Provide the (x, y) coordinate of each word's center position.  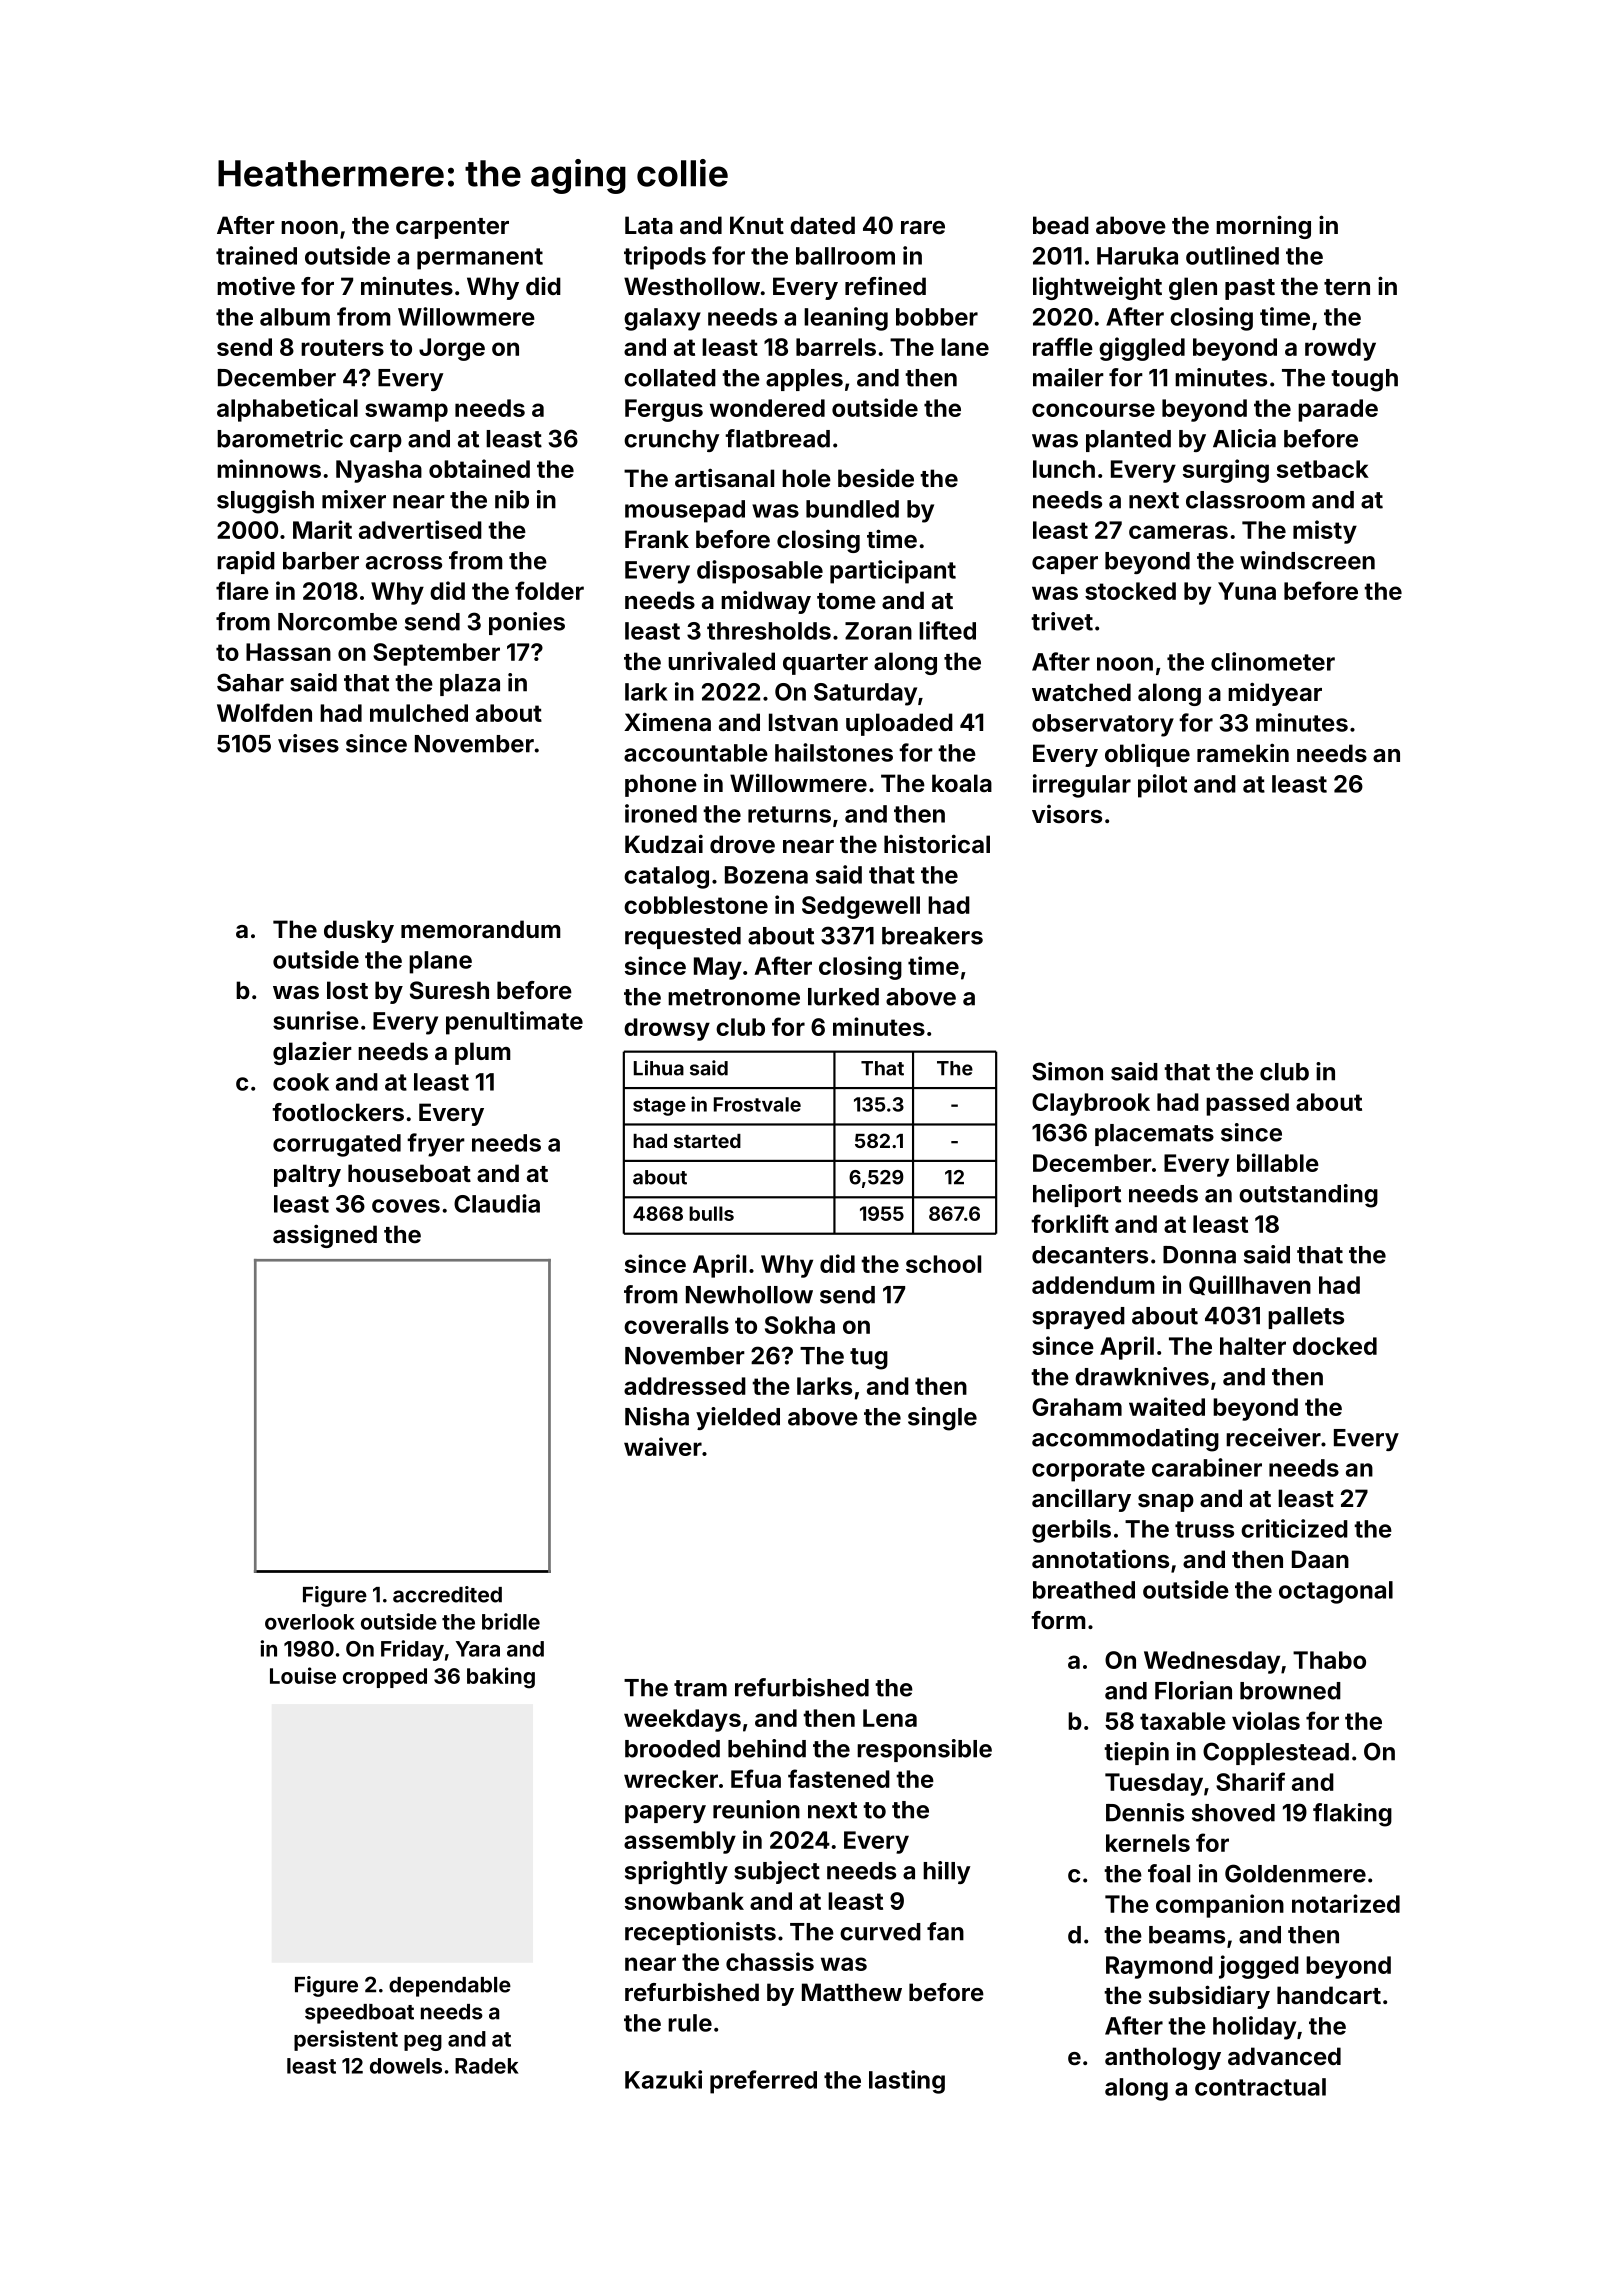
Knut (757, 225)
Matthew (852, 1992)
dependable (450, 1987)
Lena (890, 1718)
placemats (1154, 1135)
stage (659, 1107)
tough (1364, 380)
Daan (1320, 1559)
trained (256, 255)
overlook (310, 1622)
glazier (312, 1053)
